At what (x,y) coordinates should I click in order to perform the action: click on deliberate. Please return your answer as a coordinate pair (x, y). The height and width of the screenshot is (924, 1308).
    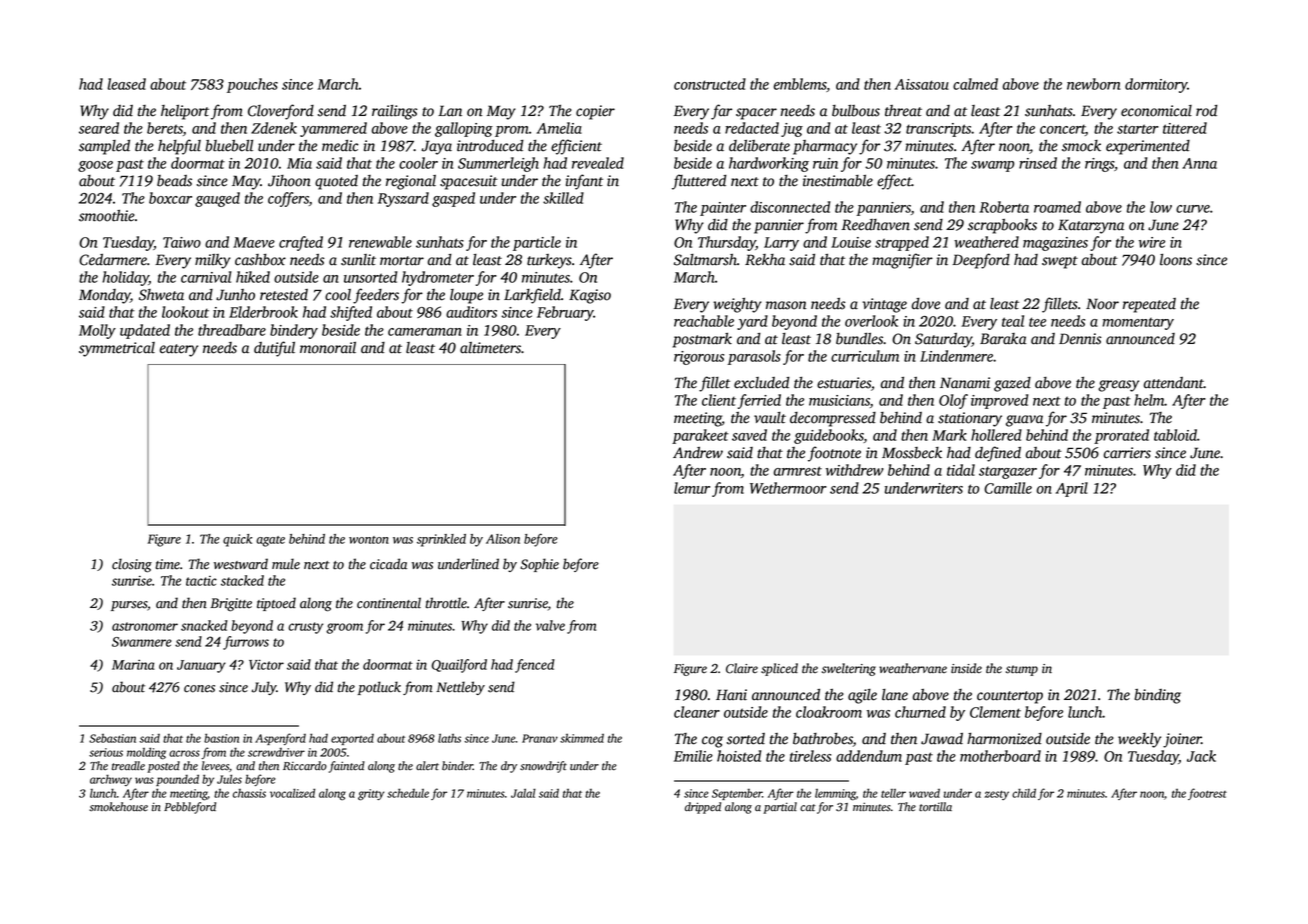
    Looking at the image, I should click on (759, 146).
